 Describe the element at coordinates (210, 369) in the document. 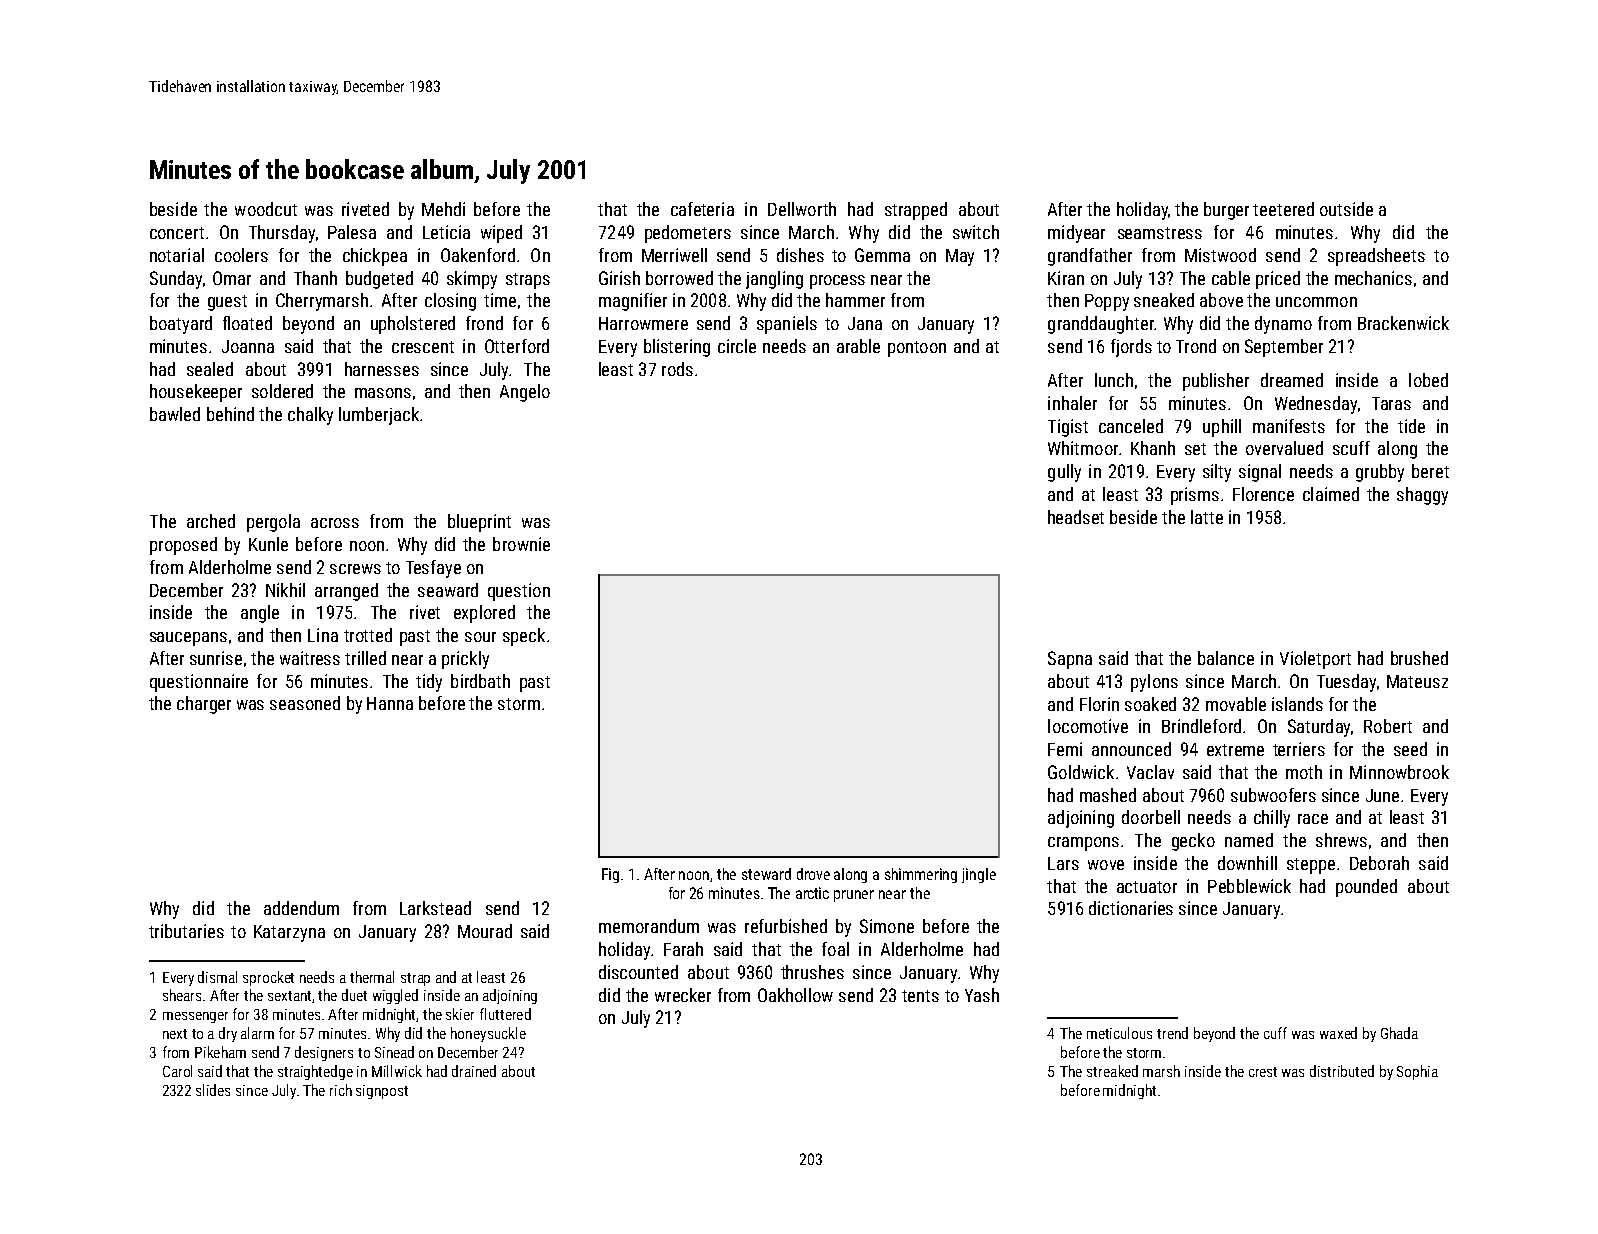

I see `sealed` at that location.
